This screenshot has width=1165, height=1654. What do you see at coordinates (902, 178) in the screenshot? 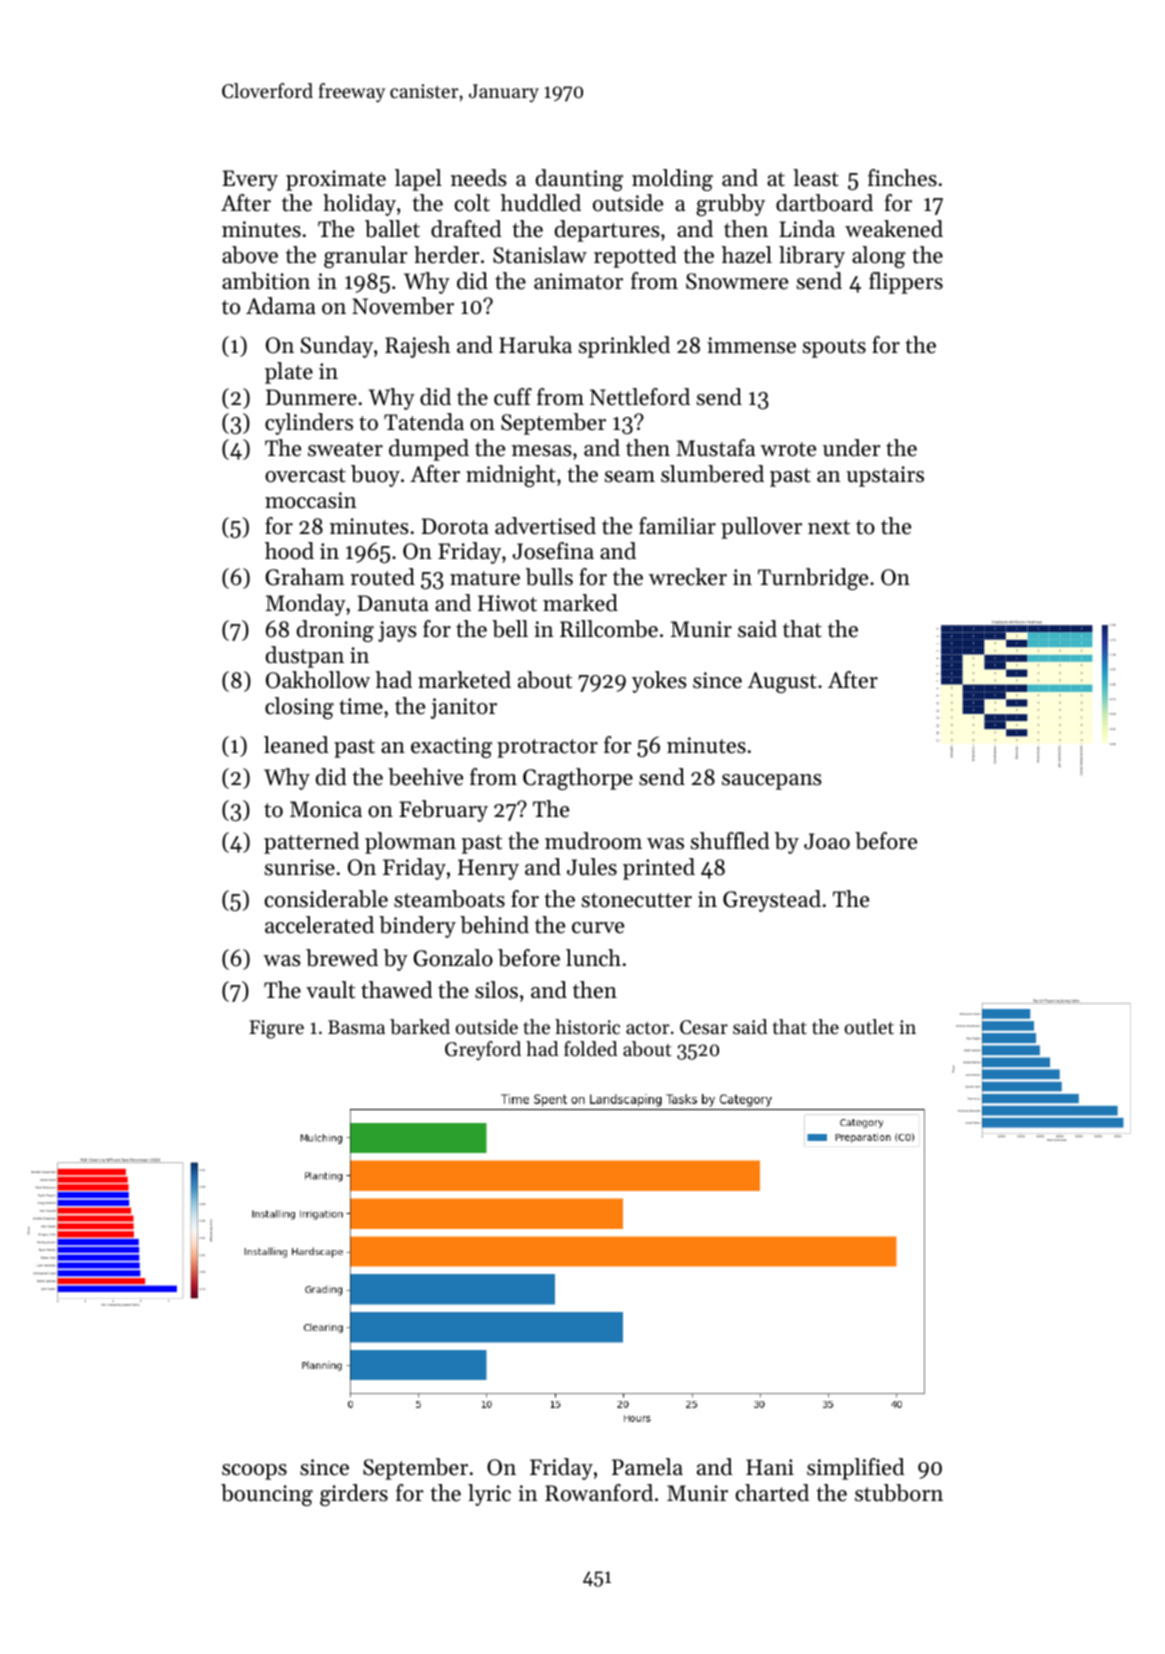
I see `finches` at bounding box center [902, 178].
